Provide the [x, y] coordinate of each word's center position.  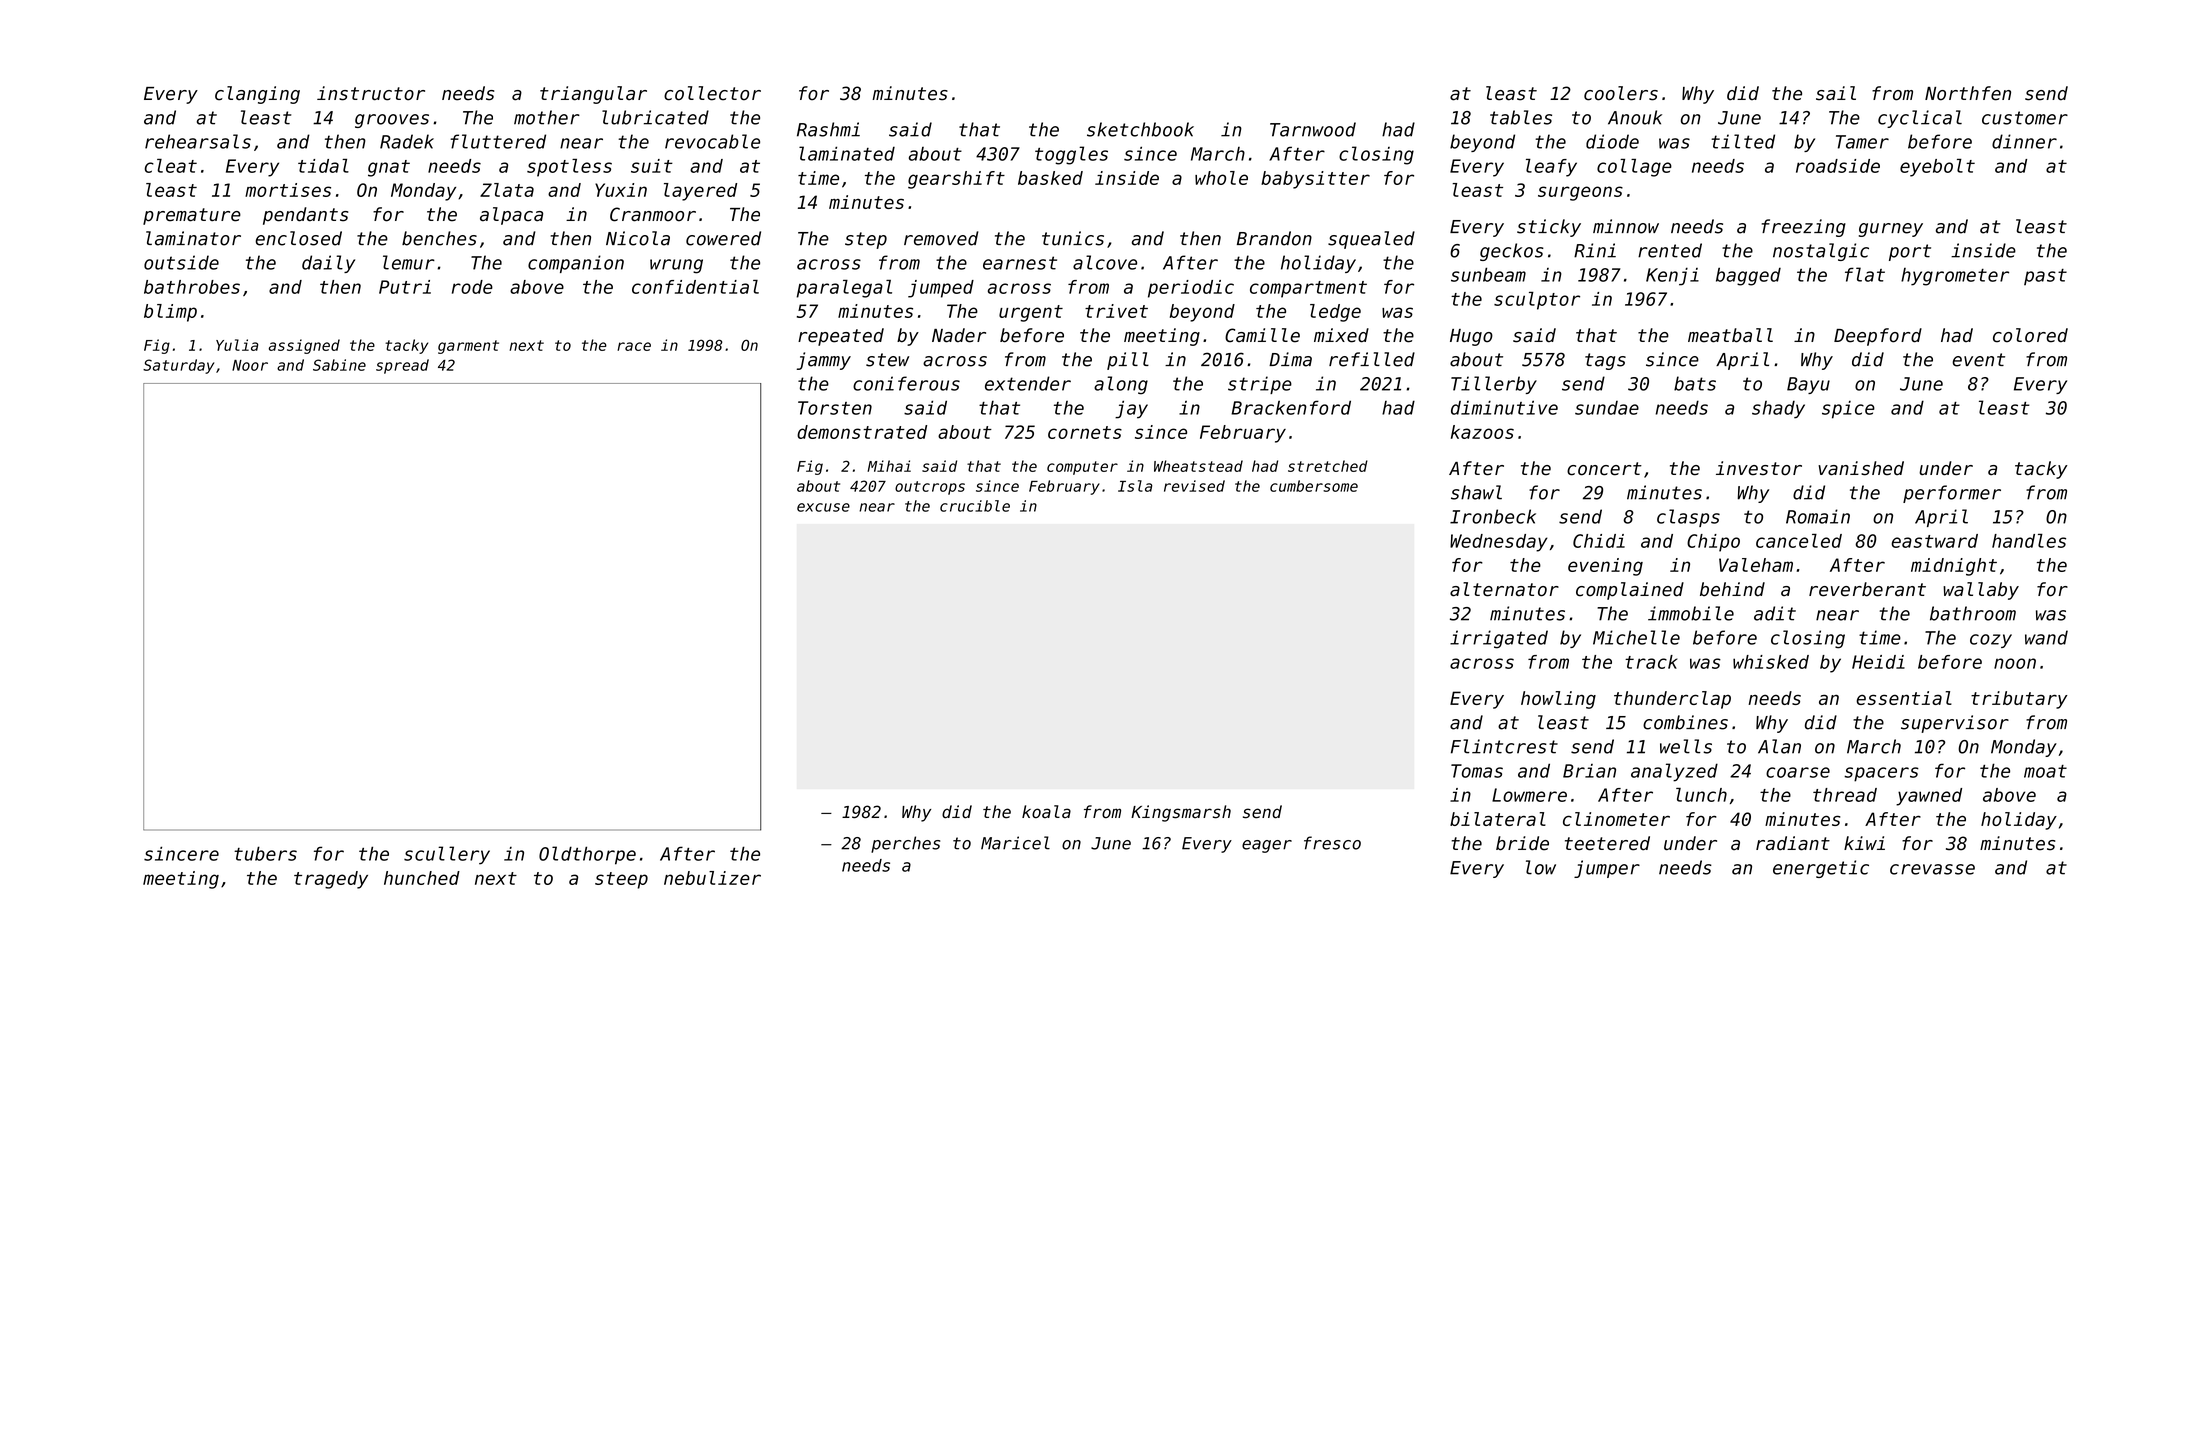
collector [712, 93]
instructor [371, 93]
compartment [1308, 289]
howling [1558, 700]
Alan [1779, 746]
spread [402, 366]
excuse [823, 507]
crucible [975, 506]
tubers [265, 853]
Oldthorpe [587, 855]
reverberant [1867, 589]
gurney [1891, 230]
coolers [1621, 93]
